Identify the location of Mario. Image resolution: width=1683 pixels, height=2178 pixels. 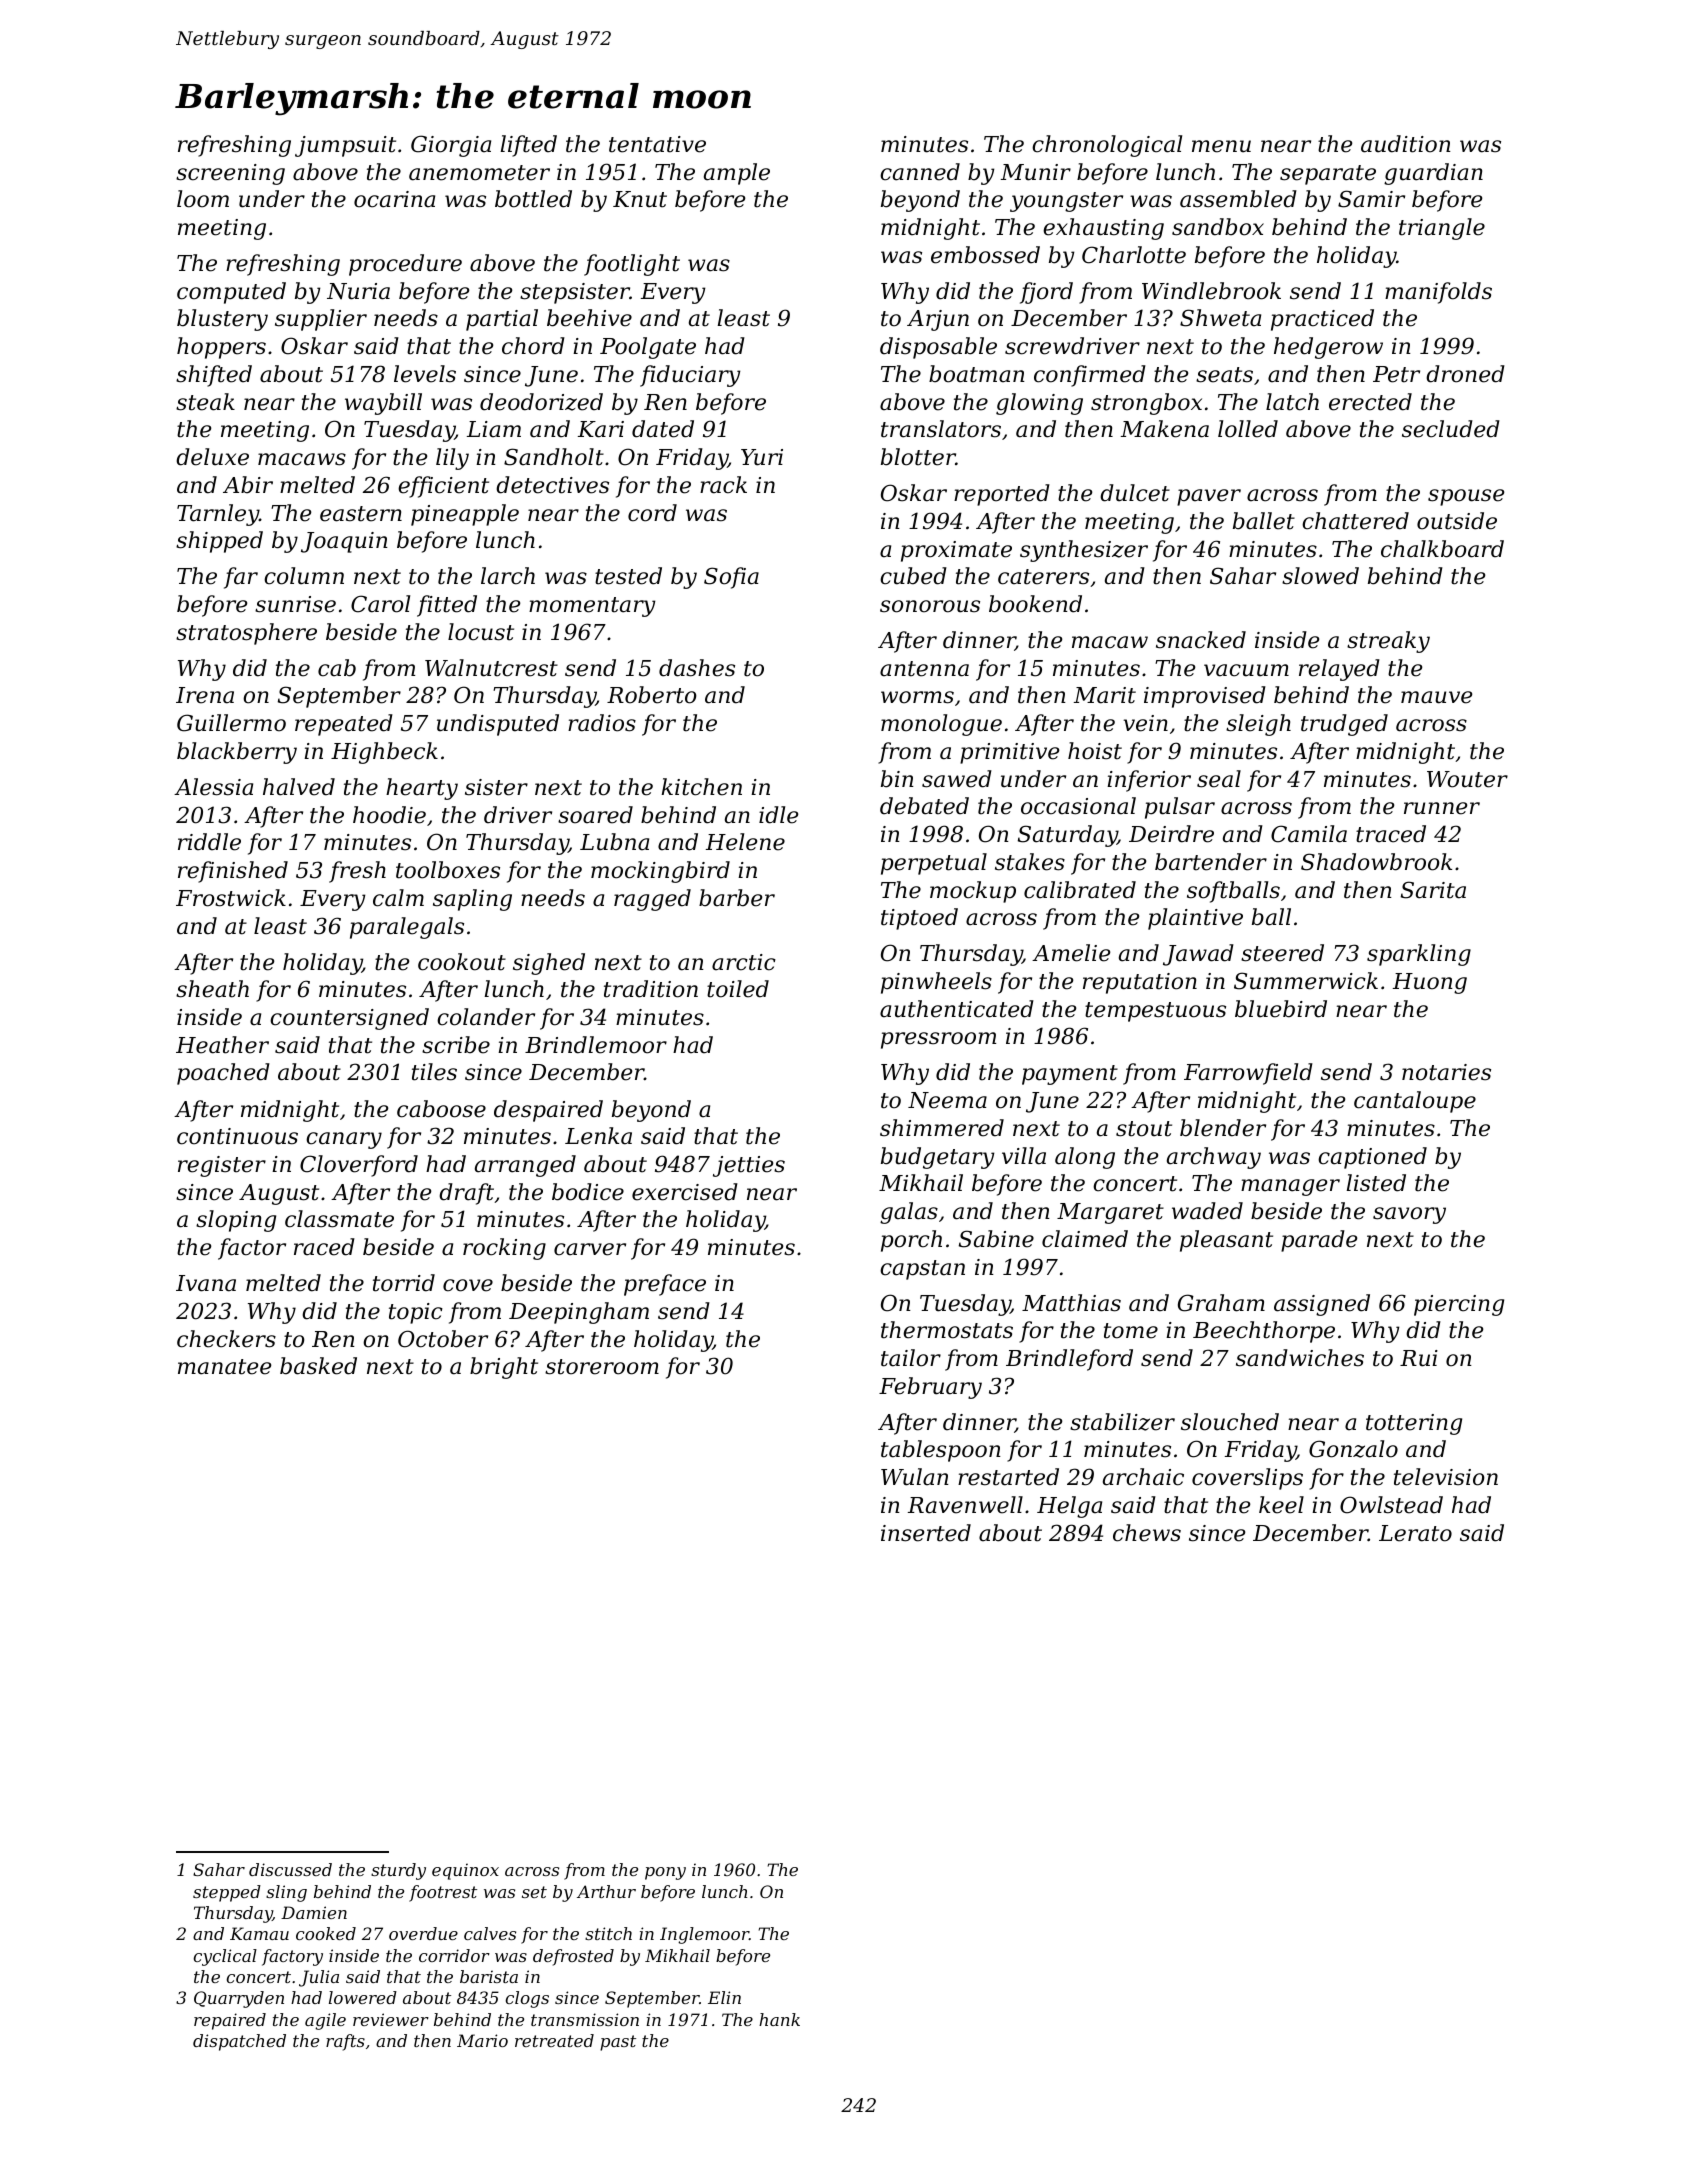
(482, 2040).
